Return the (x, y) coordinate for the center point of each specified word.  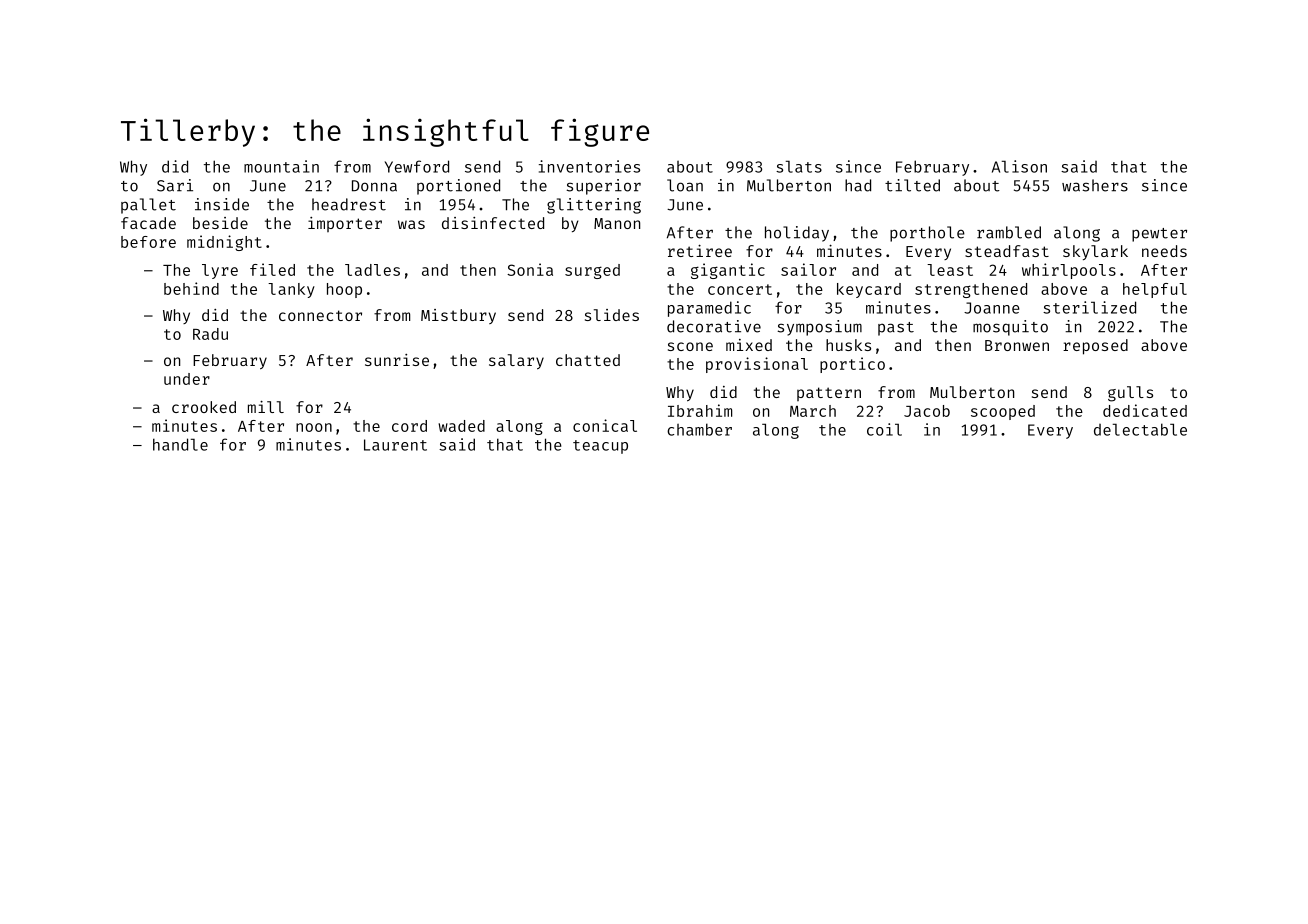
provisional (757, 365)
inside (222, 204)
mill (266, 407)
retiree (700, 251)
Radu (210, 334)
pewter (1159, 235)
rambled (1009, 232)
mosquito (1010, 328)
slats (799, 166)
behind (191, 288)
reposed (1095, 347)
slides (612, 315)
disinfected (493, 223)
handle (180, 444)
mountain (281, 166)
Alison (1019, 166)
